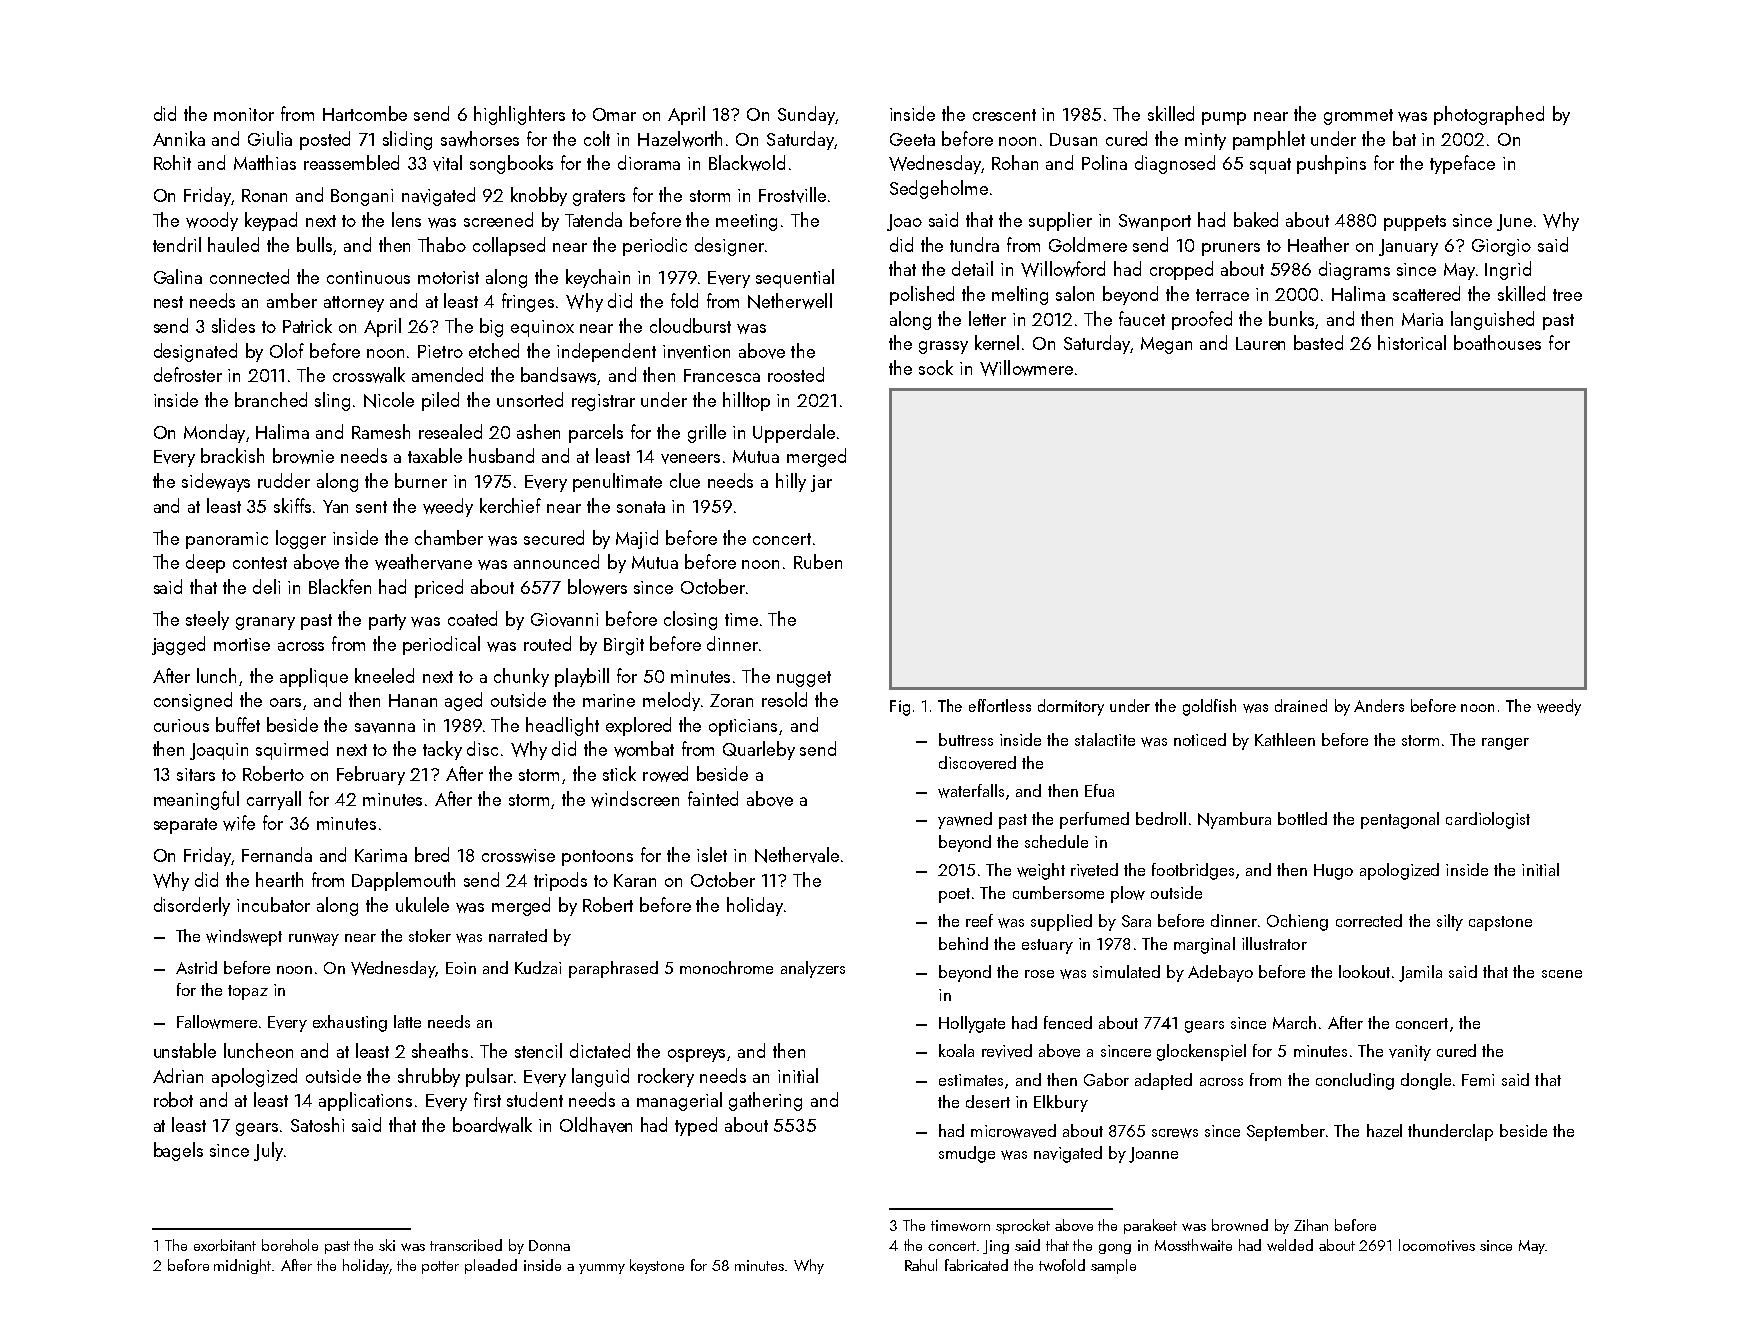 The height and width of the screenshot is (1343, 1739). I want to click on photographed, so click(1489, 115).
